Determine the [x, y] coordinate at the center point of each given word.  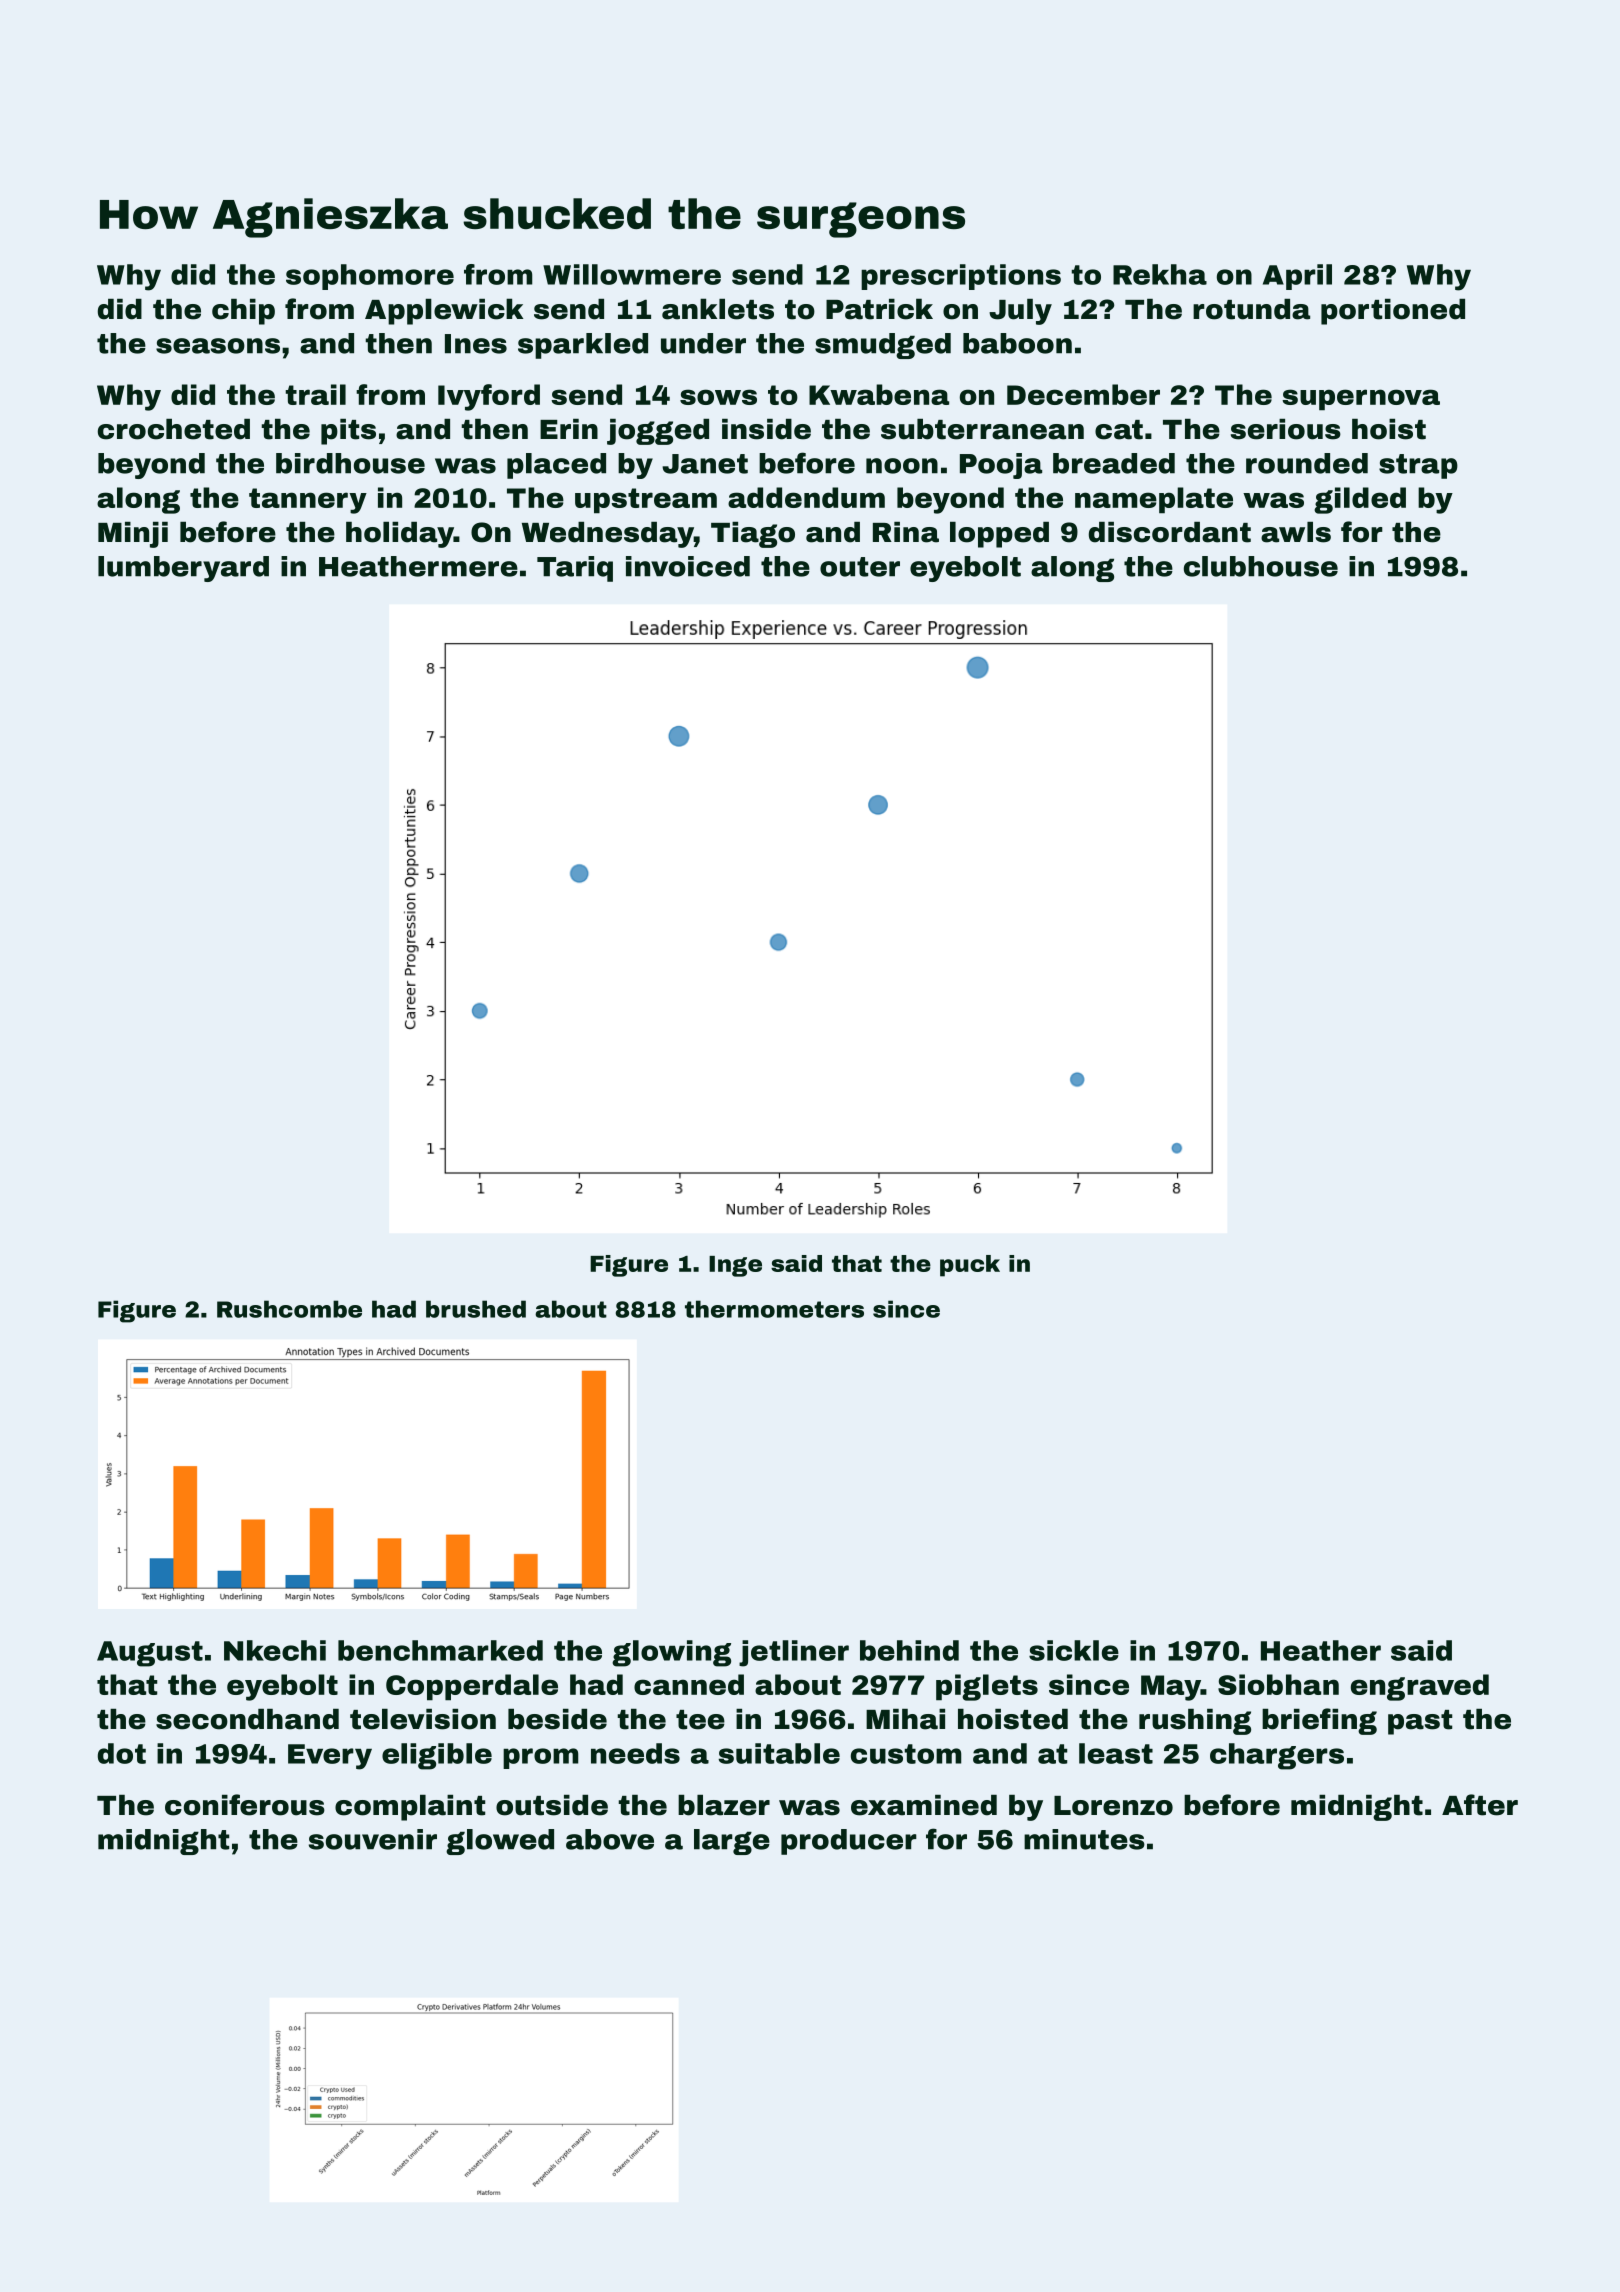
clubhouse [1261, 566]
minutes [1084, 1839]
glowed [500, 1842]
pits [348, 432]
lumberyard [183, 569]
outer [860, 567]
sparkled [583, 346]
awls [1296, 532]
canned [689, 1684]
